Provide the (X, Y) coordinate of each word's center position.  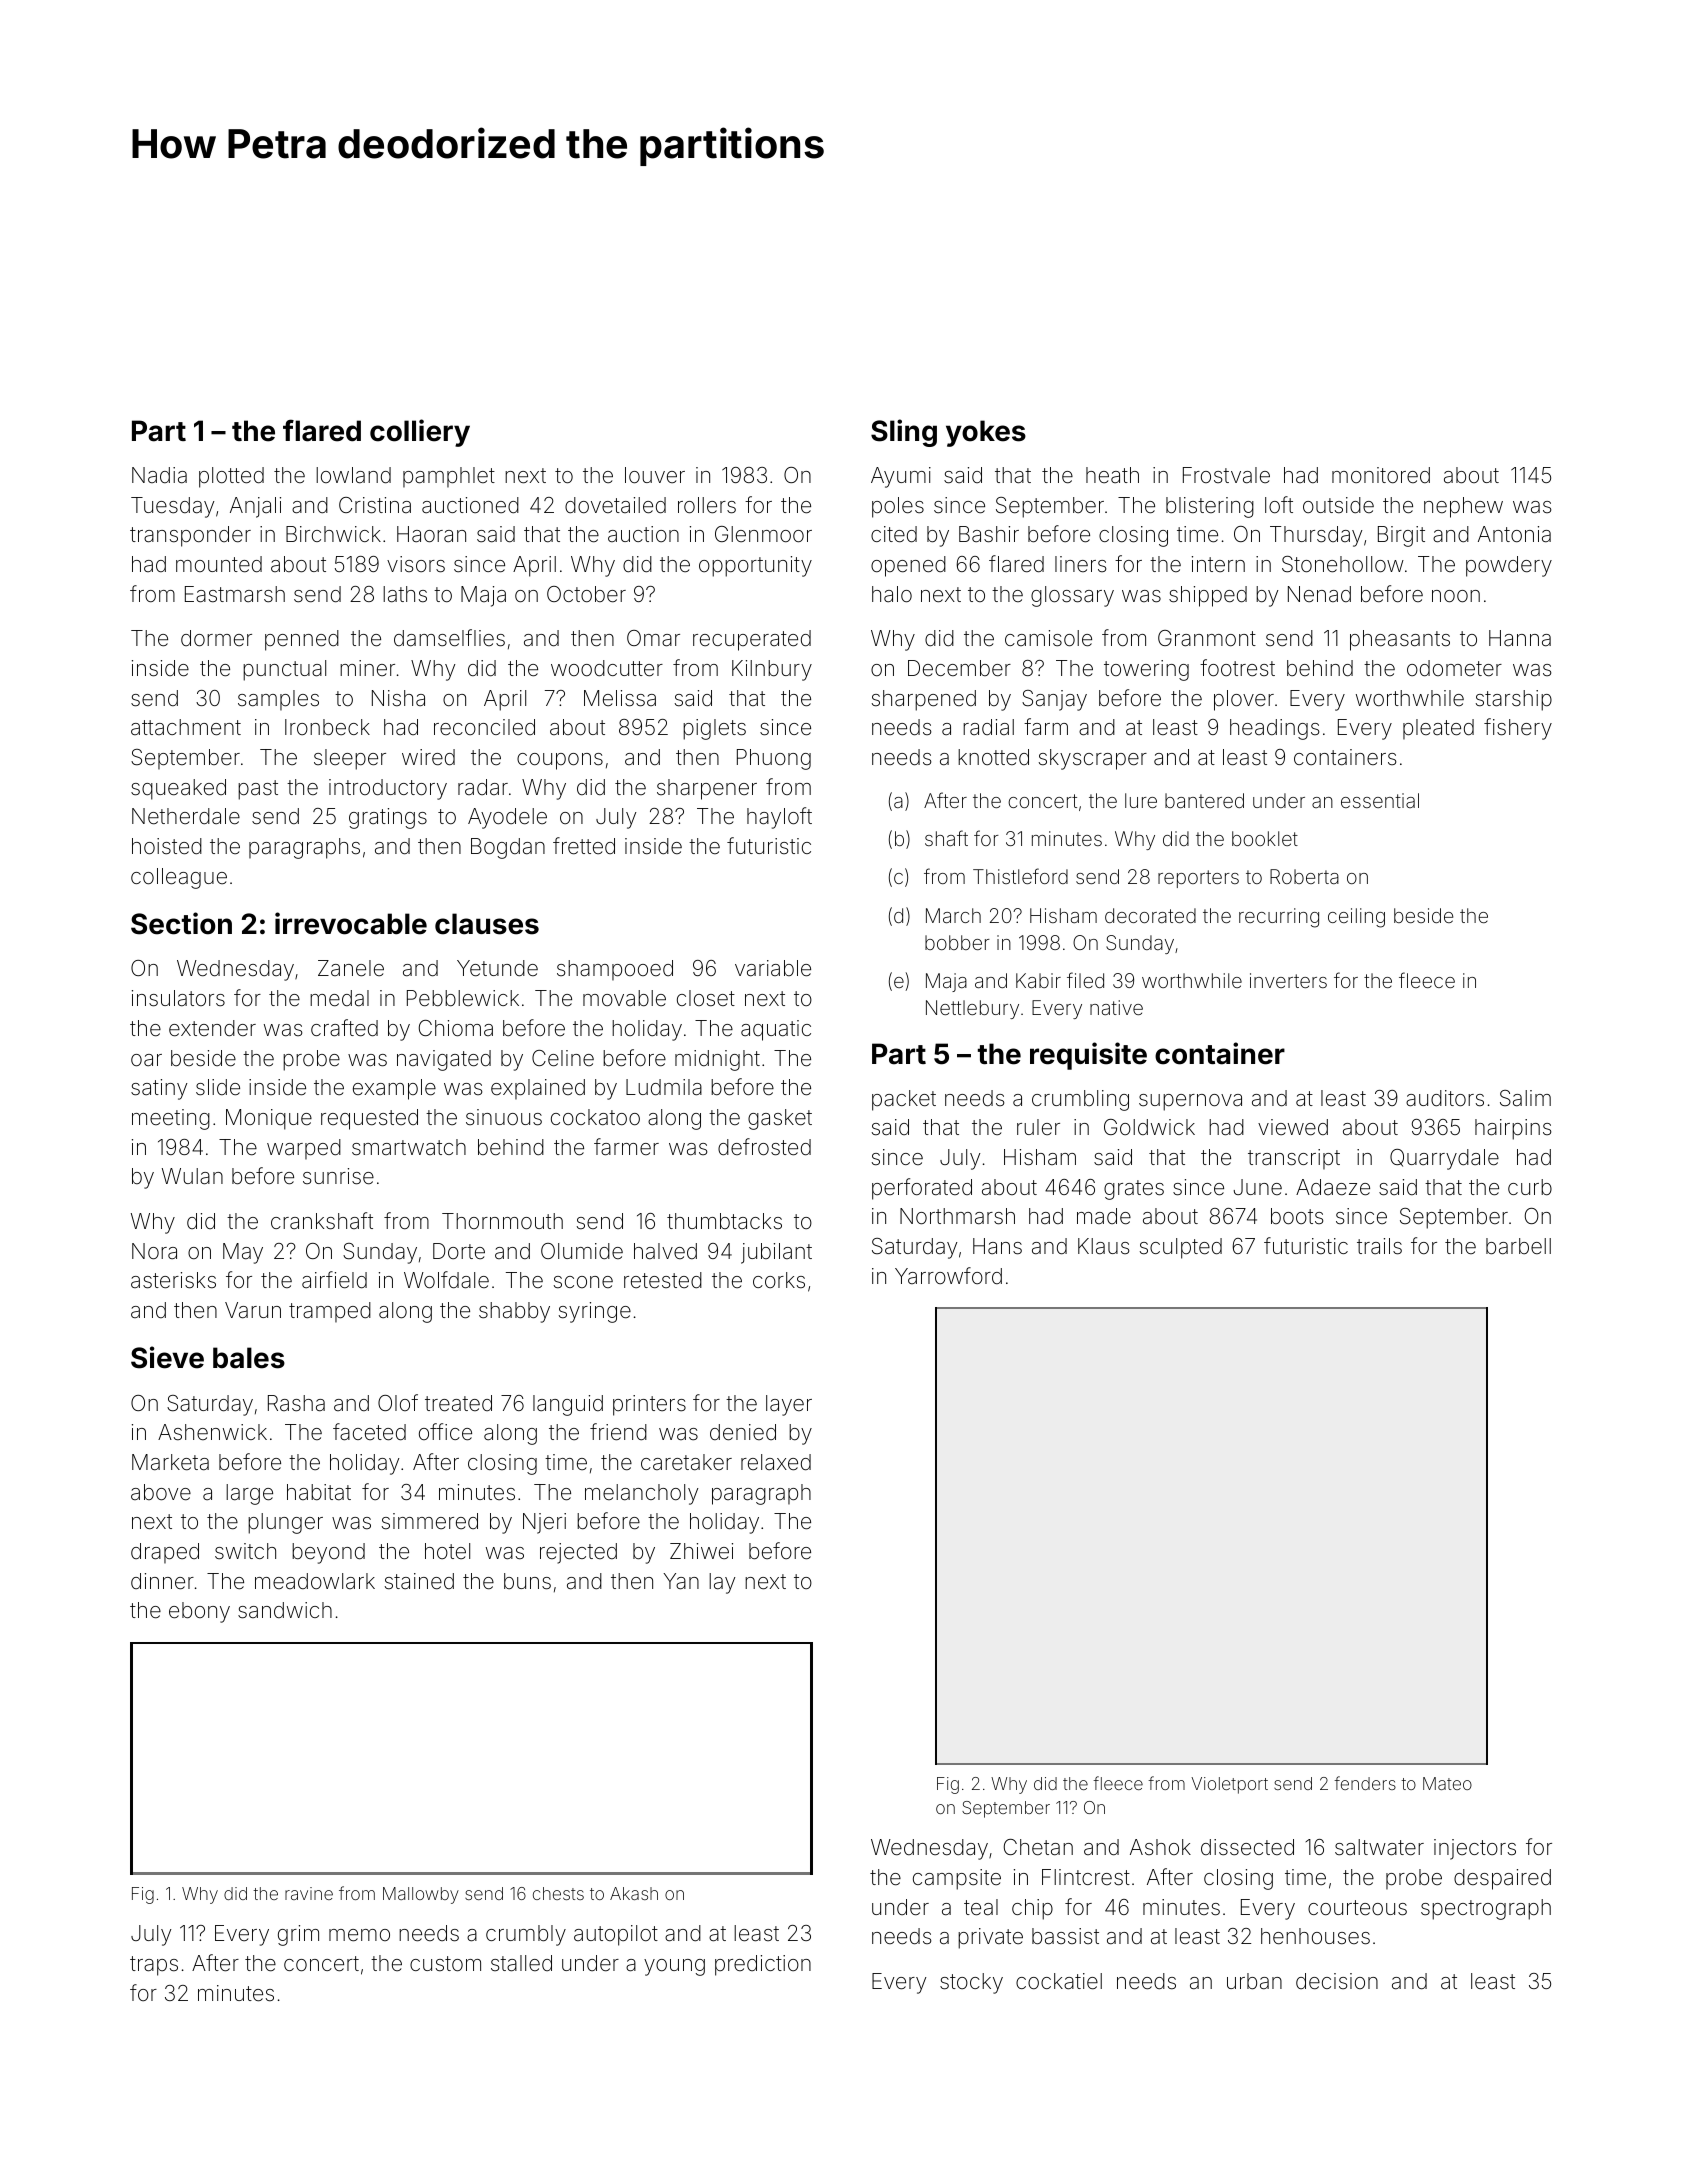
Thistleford (1020, 876)
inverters (1288, 980)
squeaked (178, 789)
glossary (1072, 596)
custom (445, 1964)
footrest (1237, 668)
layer (789, 1405)
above (161, 1492)
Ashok (1160, 1847)
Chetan (1038, 1847)
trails (1379, 1246)
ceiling (1356, 918)
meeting (171, 1119)
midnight (717, 1060)
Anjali (255, 507)
